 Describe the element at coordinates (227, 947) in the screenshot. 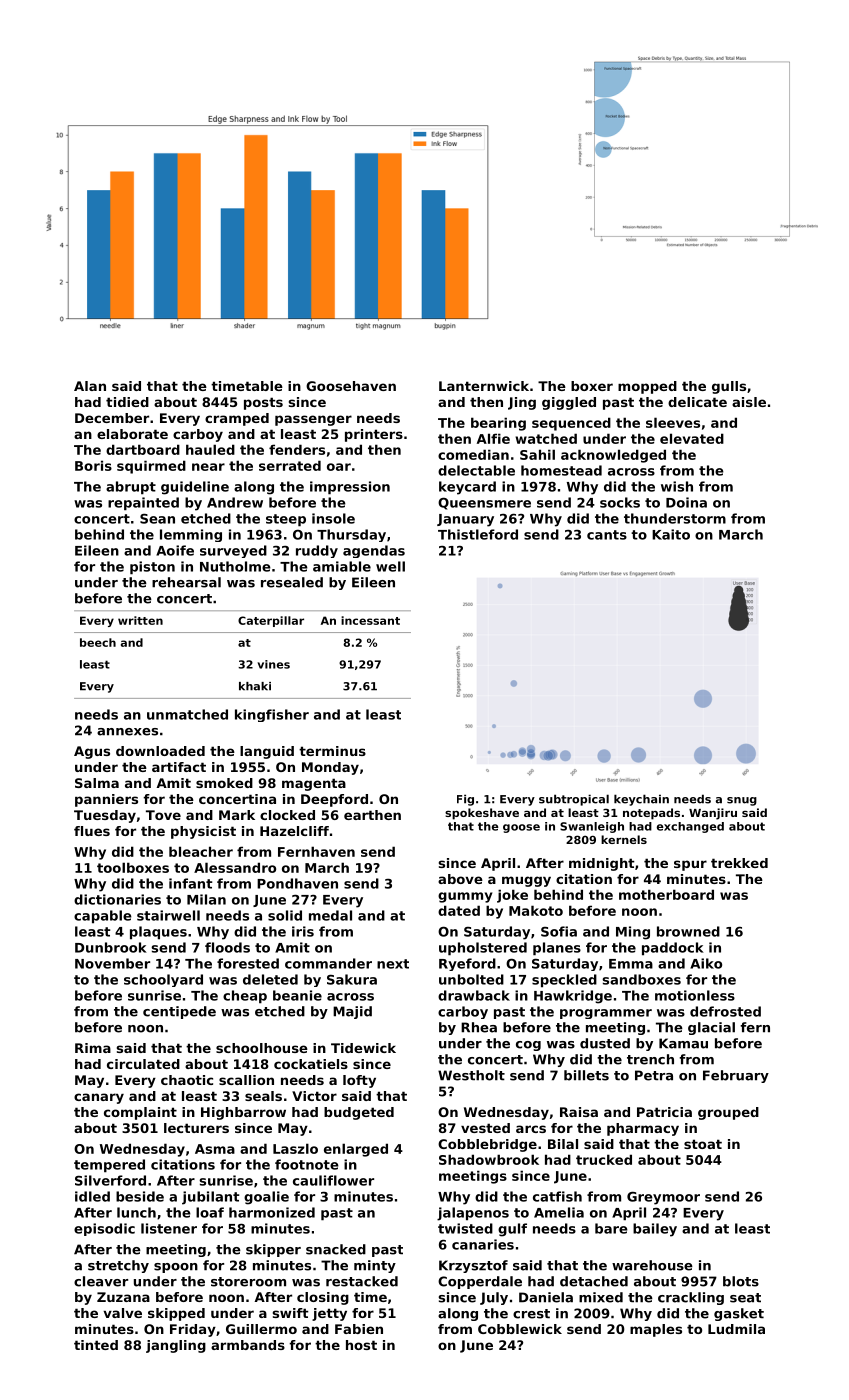

I see `floods` at that location.
